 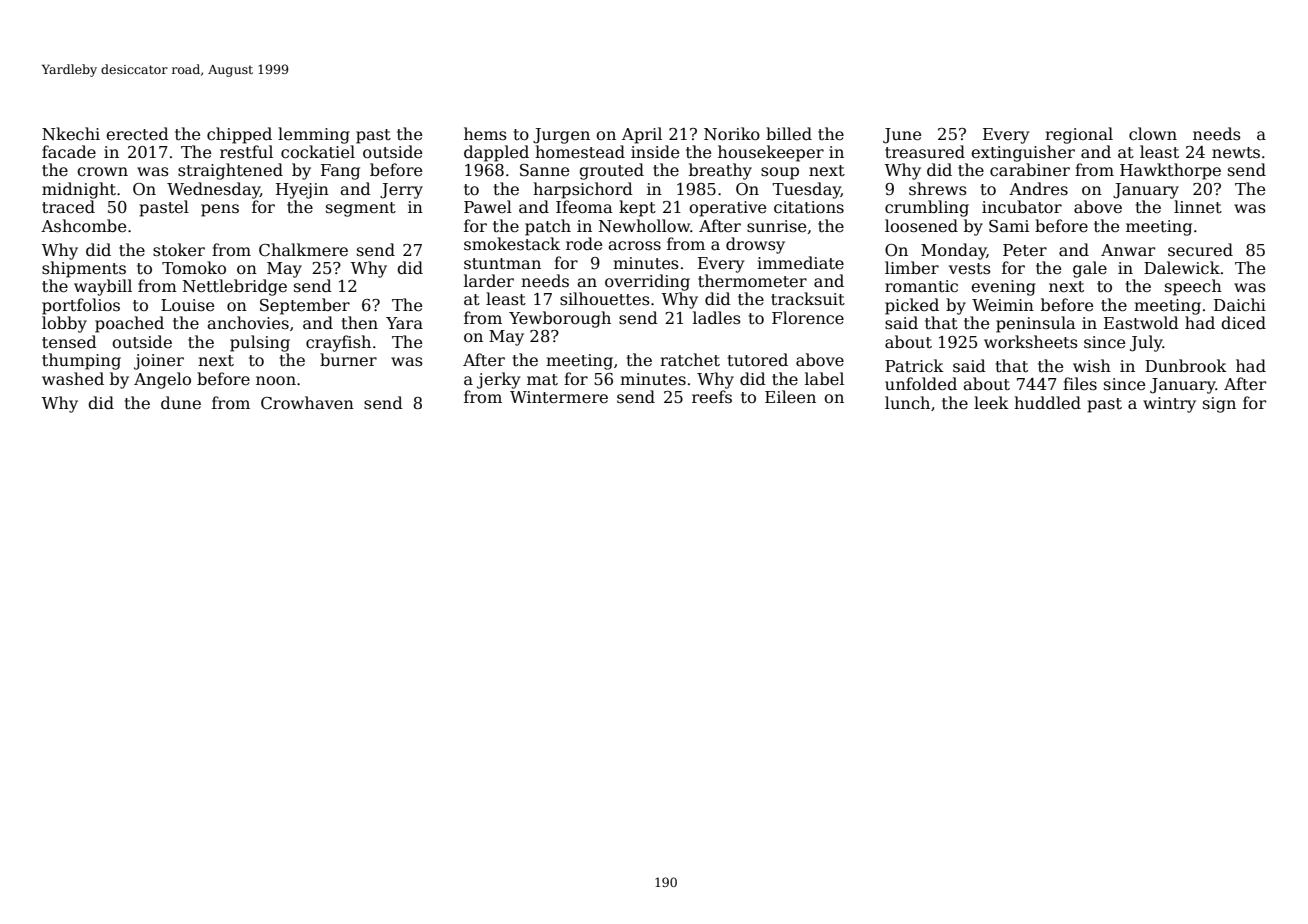 What do you see at coordinates (73, 379) in the document?
I see `washed` at bounding box center [73, 379].
